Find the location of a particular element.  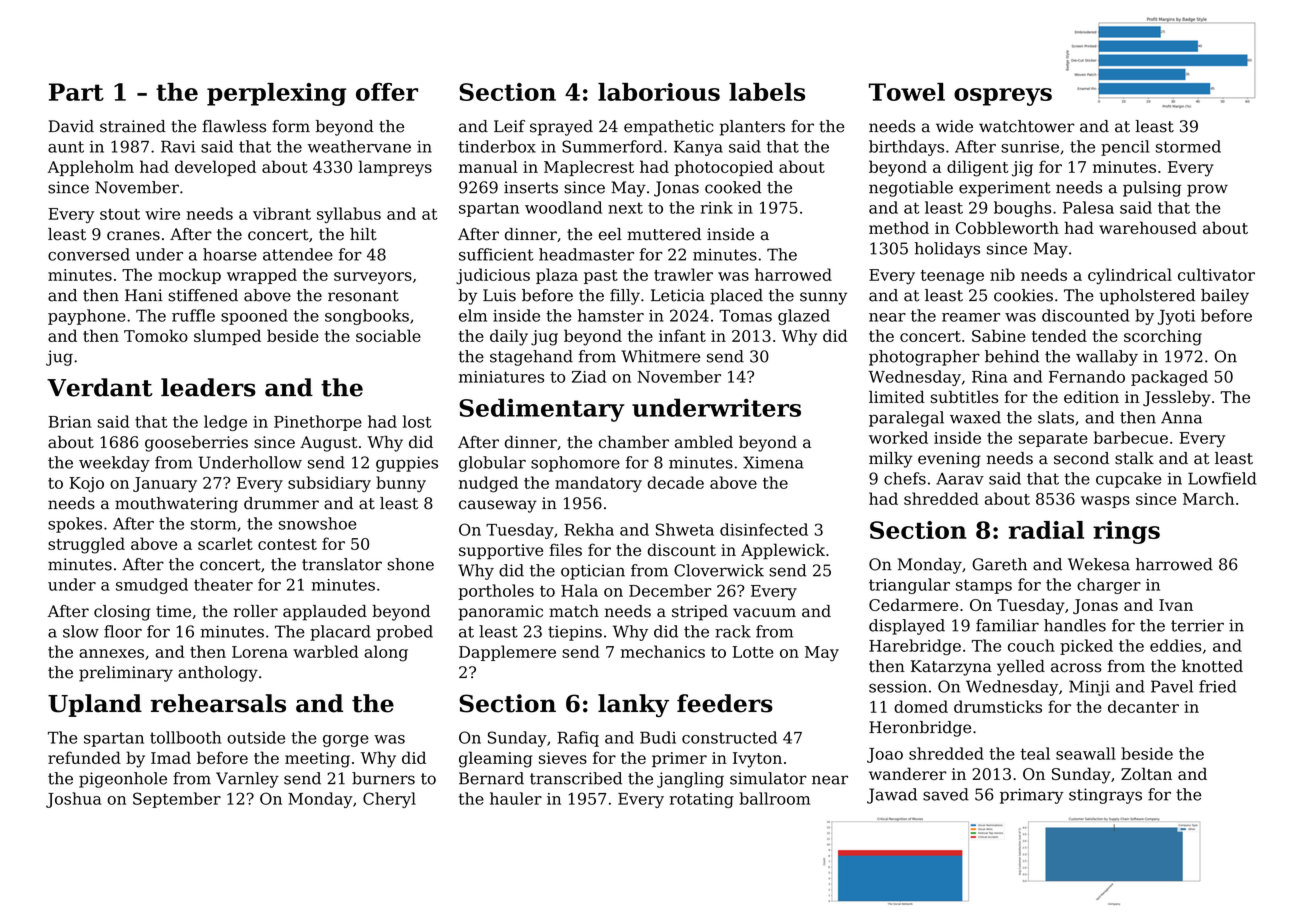

worked is located at coordinates (898, 437).
